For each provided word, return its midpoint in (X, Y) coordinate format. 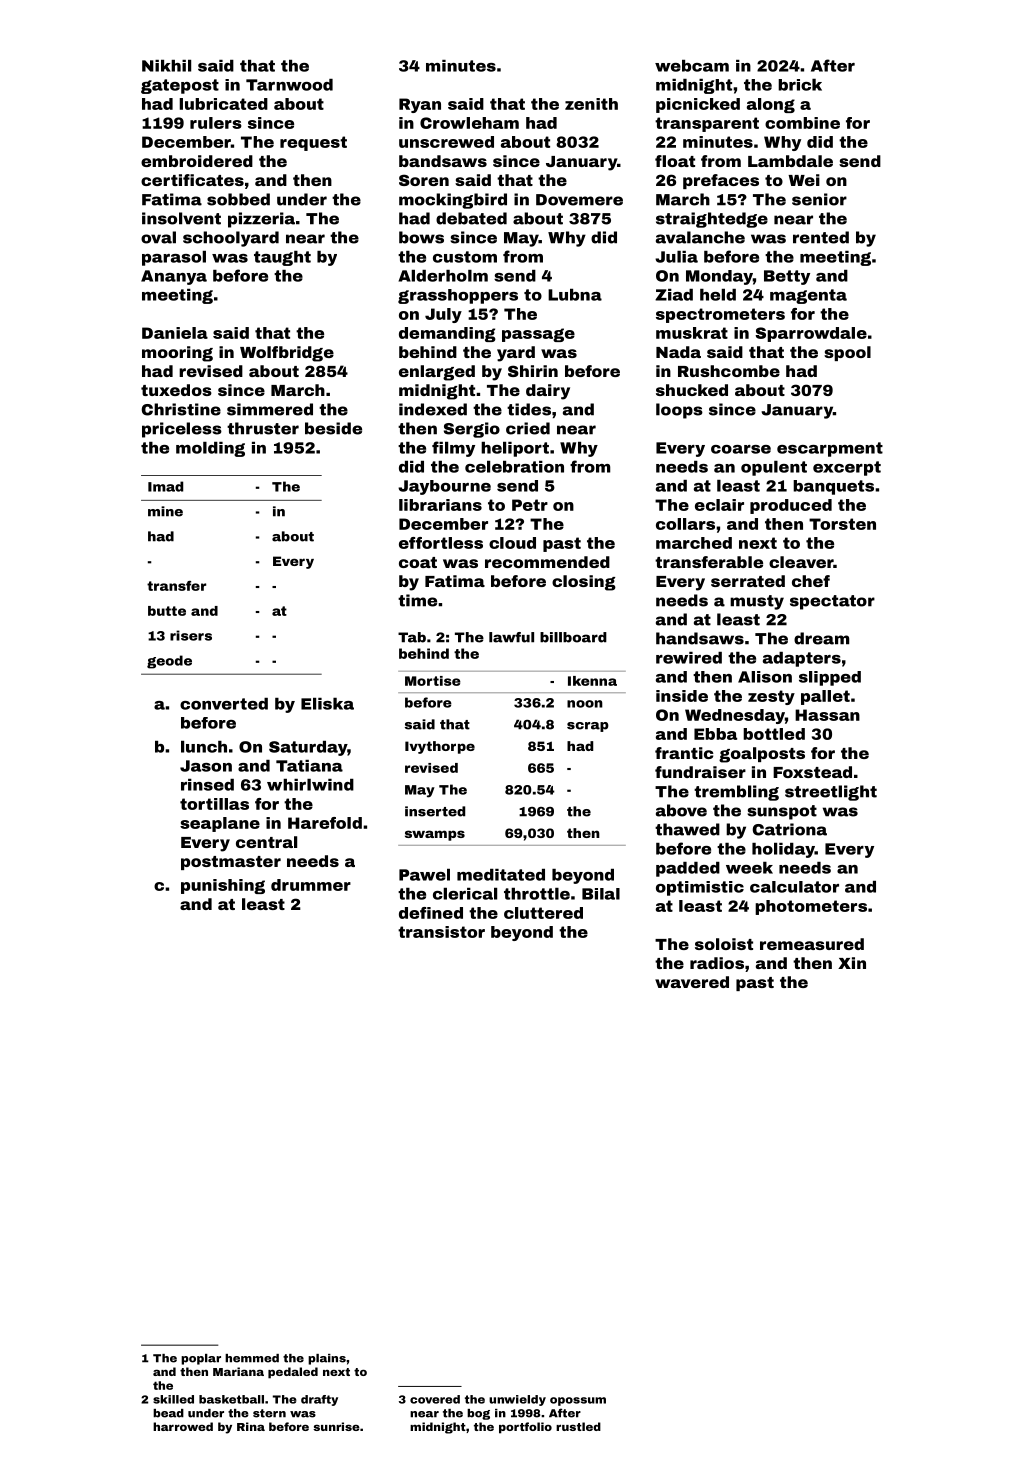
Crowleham (469, 123)
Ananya (174, 277)
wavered (692, 982)
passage (538, 335)
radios (717, 963)
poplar (201, 1359)
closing (584, 583)
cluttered (543, 913)
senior (819, 199)
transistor (441, 932)
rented (821, 237)
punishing (223, 886)
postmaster (231, 863)
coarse (741, 449)
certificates (192, 180)
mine (165, 511)
